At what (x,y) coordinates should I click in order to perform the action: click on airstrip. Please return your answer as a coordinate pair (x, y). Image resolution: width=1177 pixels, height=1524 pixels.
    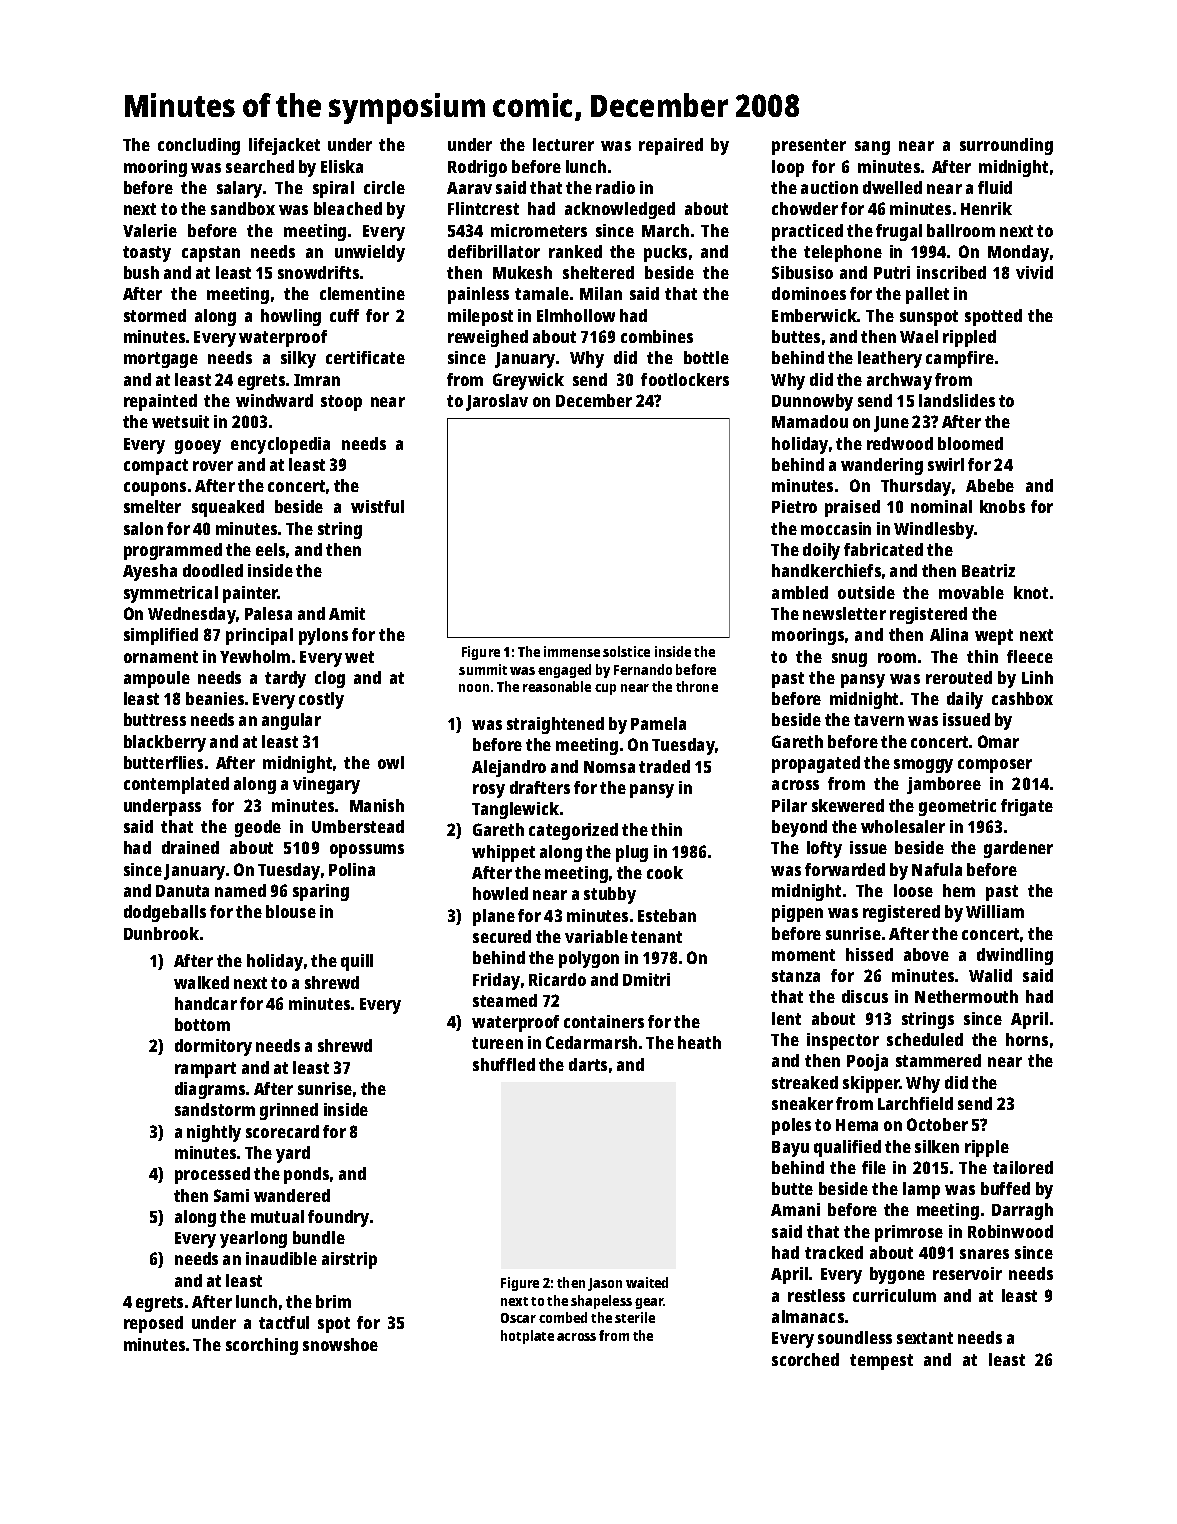
    Looking at the image, I should click on (349, 1260).
